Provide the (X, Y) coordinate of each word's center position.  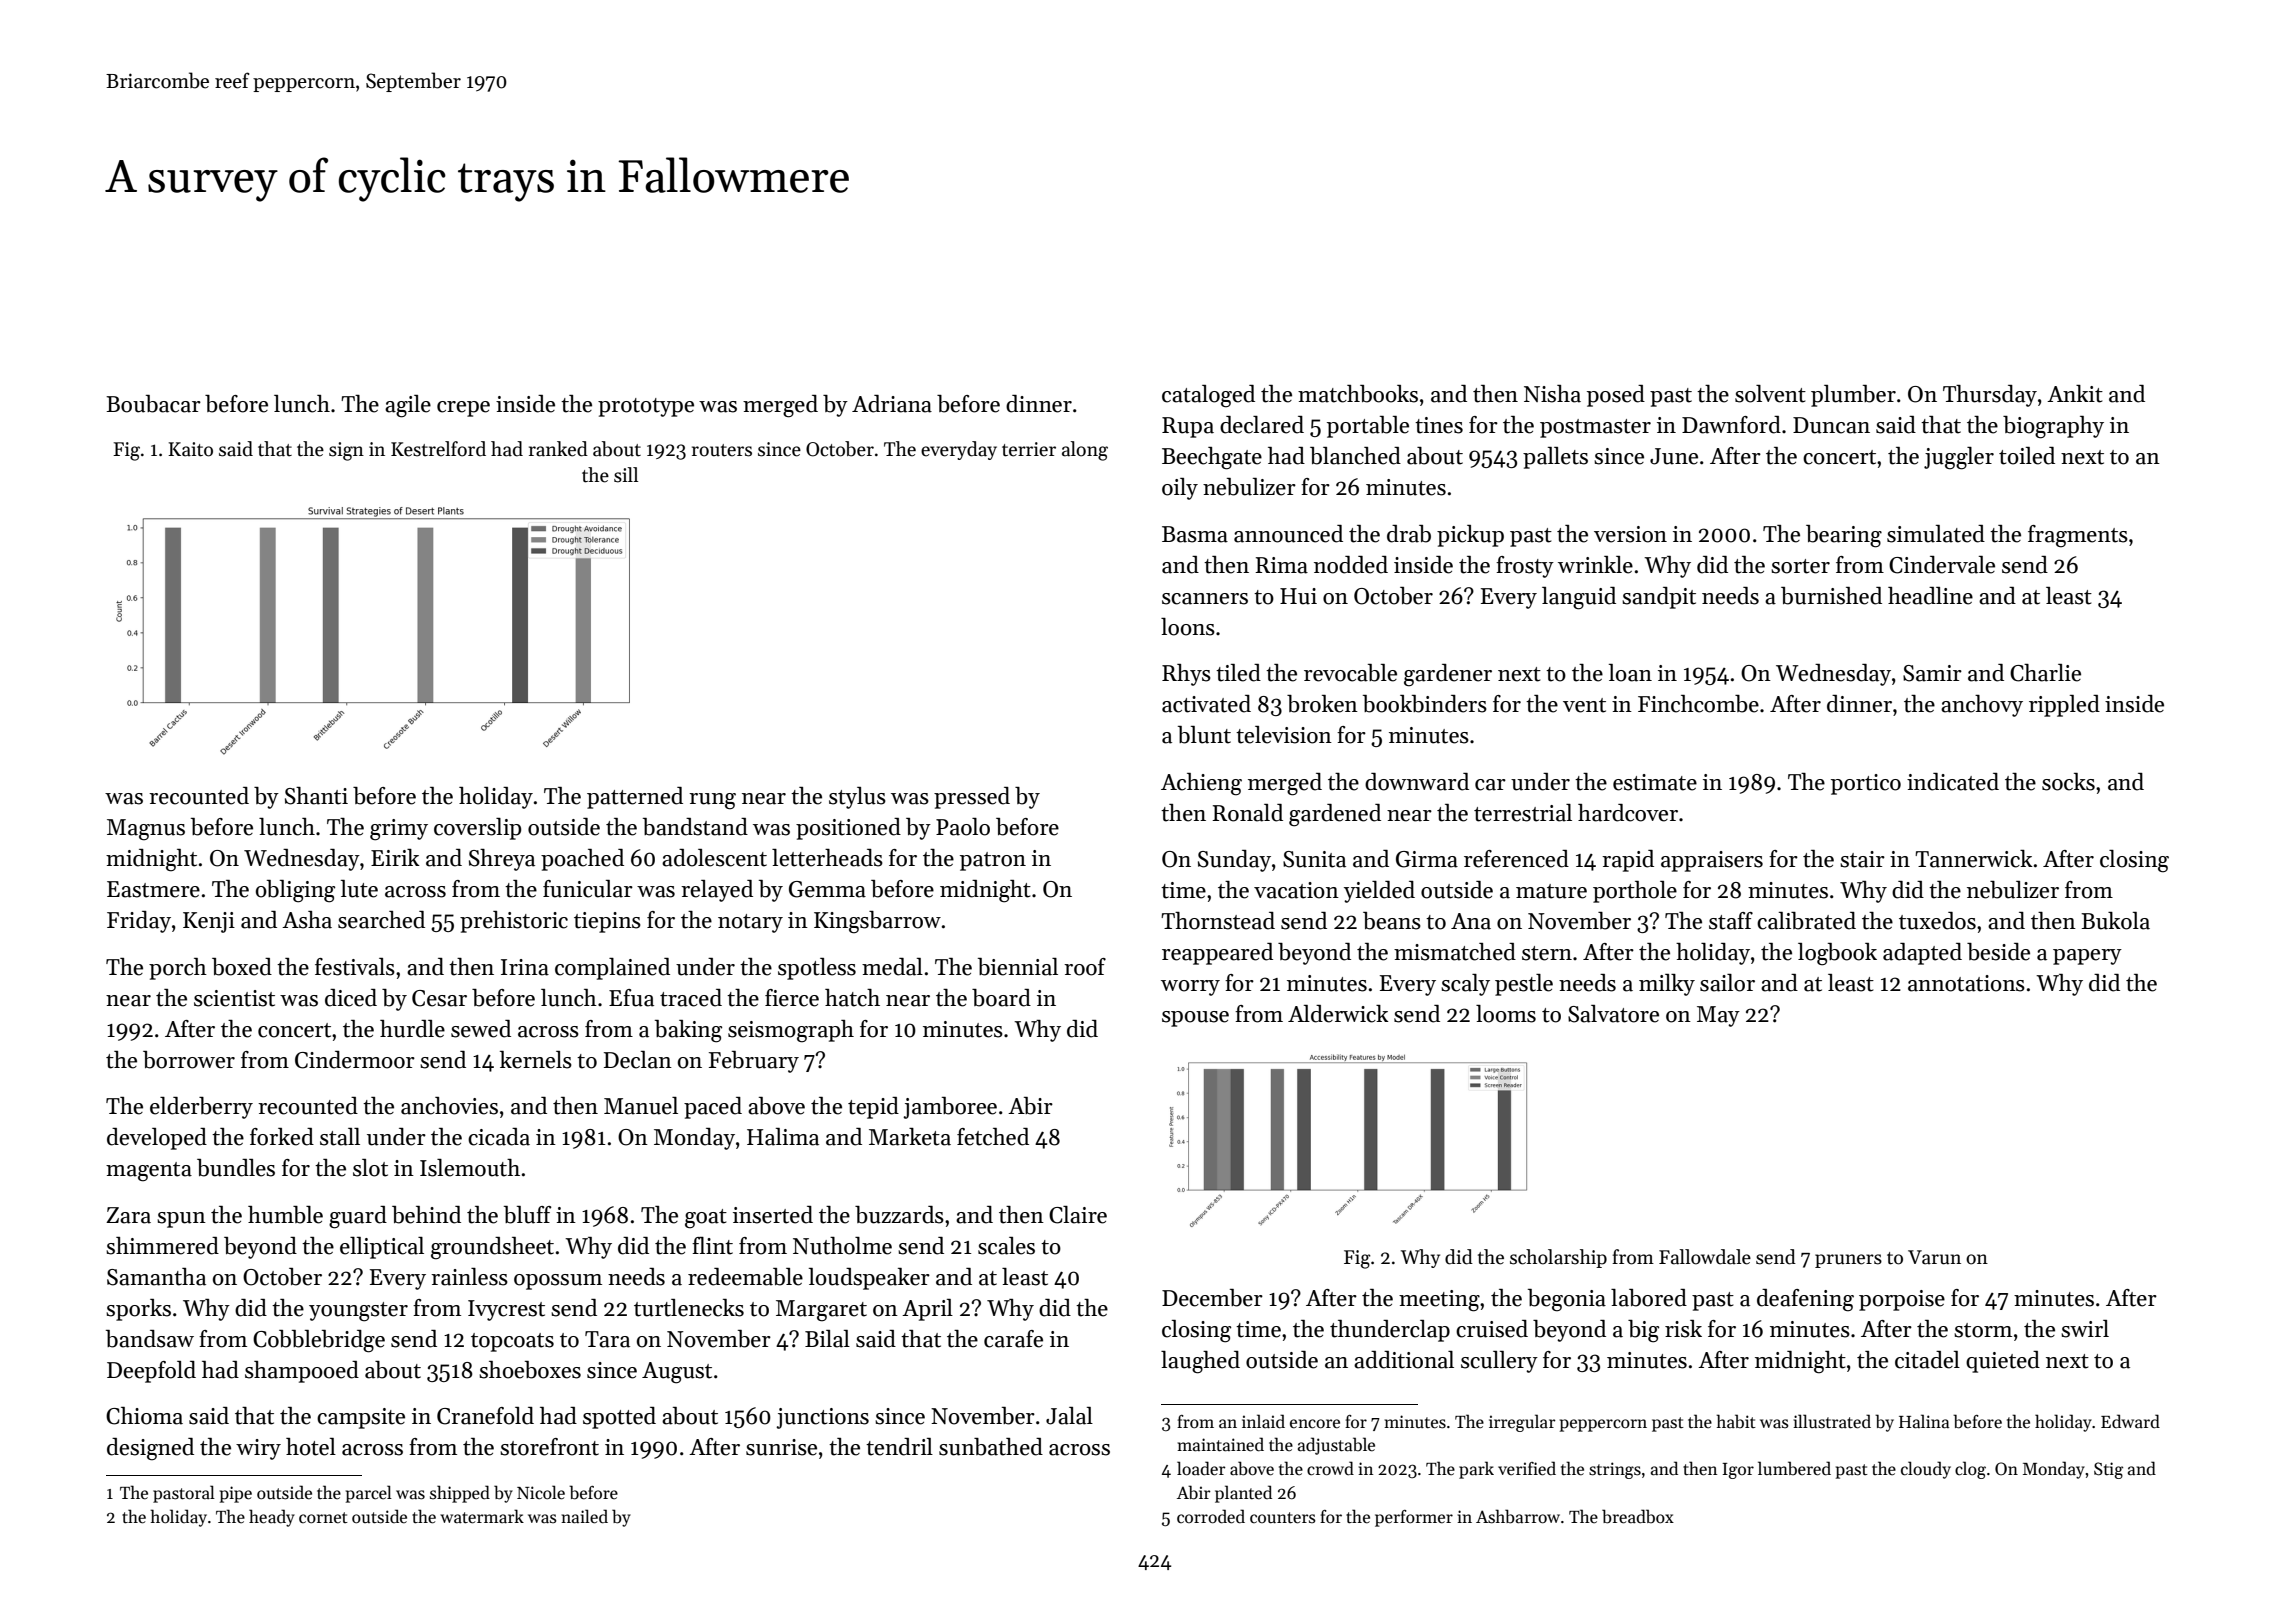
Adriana (892, 404)
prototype (646, 407)
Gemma (827, 889)
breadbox (1638, 1516)
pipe (236, 1494)
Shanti (316, 796)
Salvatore (1613, 1014)
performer (1414, 1518)
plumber (1853, 396)
